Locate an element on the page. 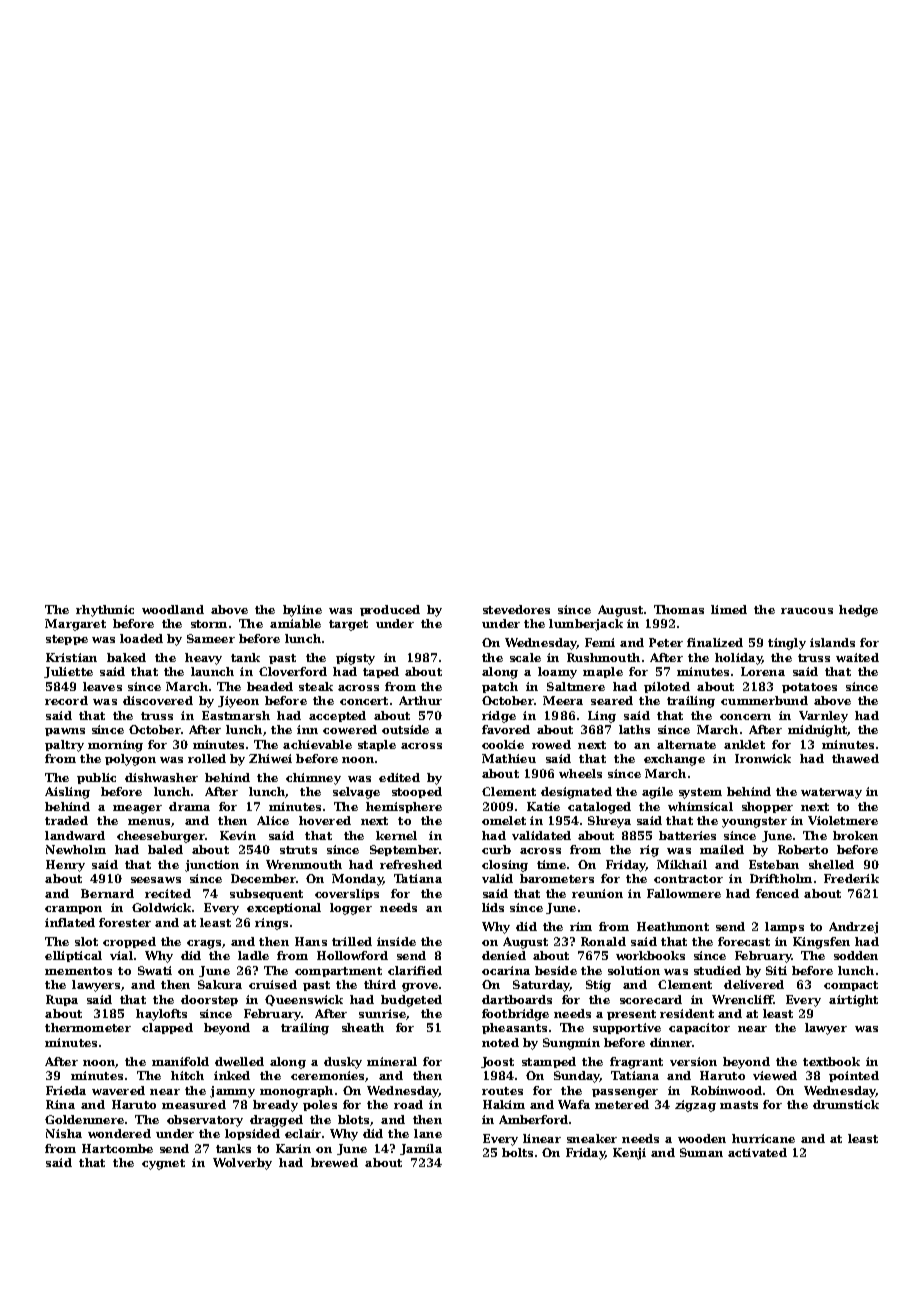  Sungmin is located at coordinates (571, 1044).
